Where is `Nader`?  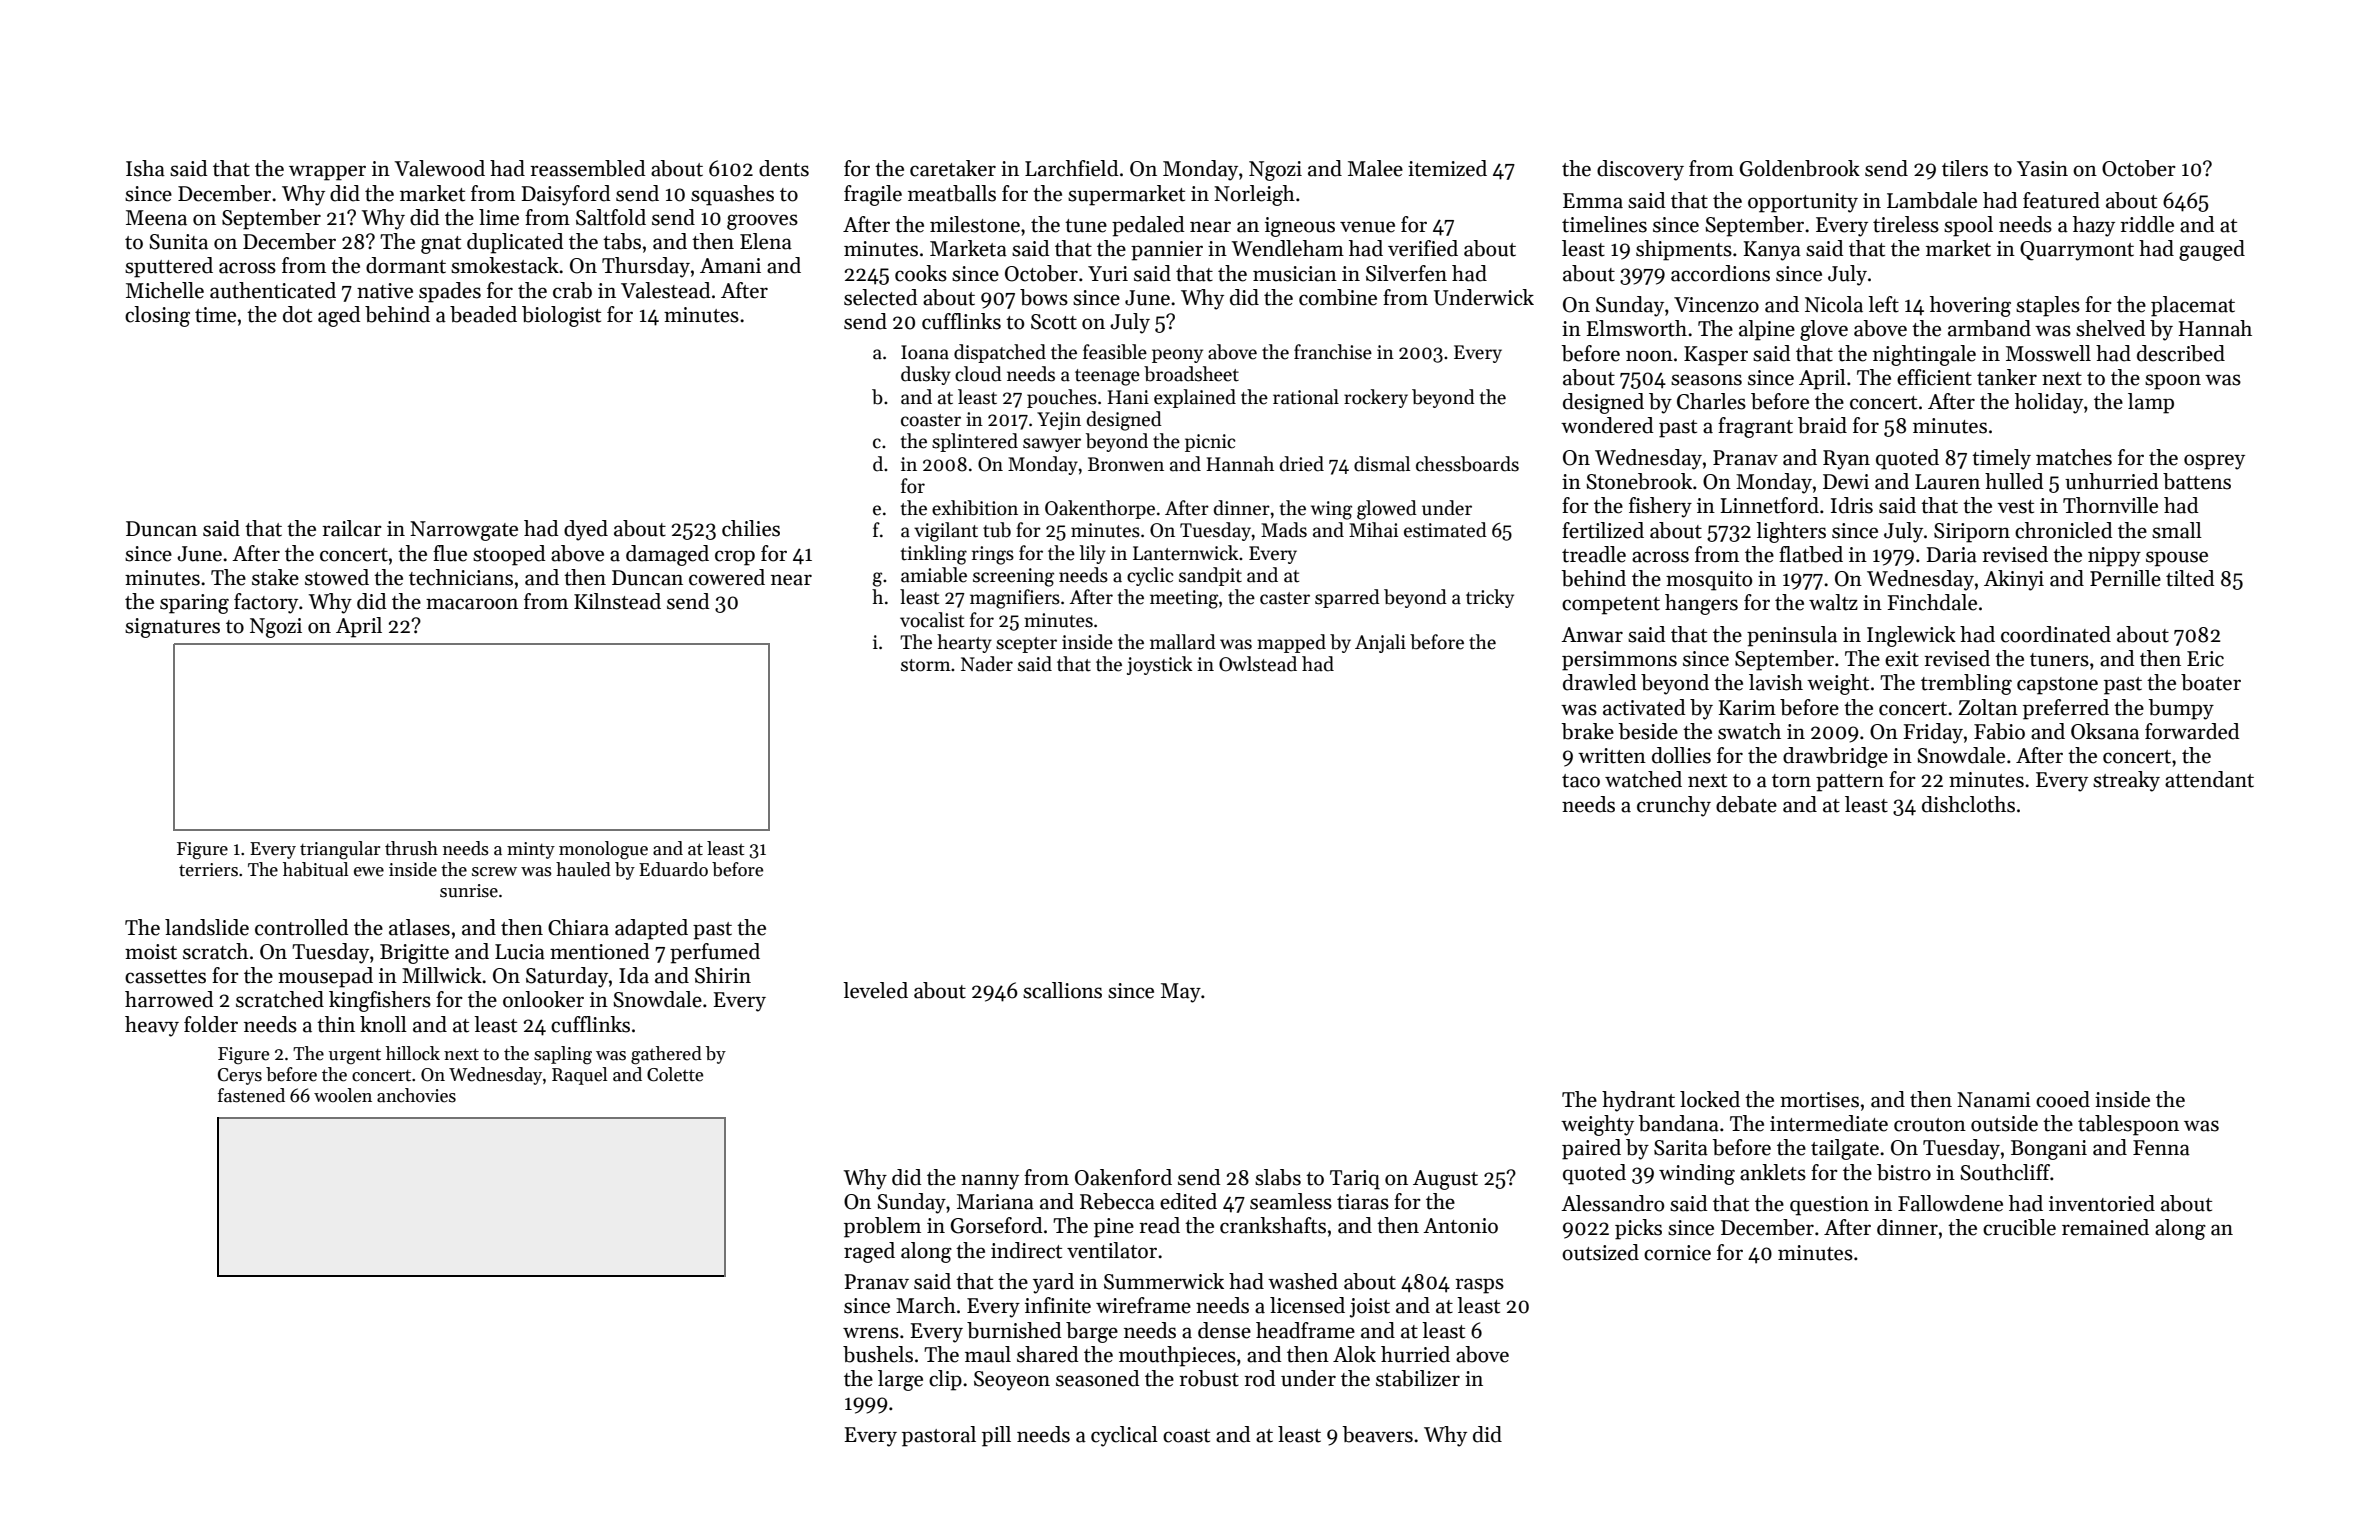 Nader is located at coordinates (987, 664).
